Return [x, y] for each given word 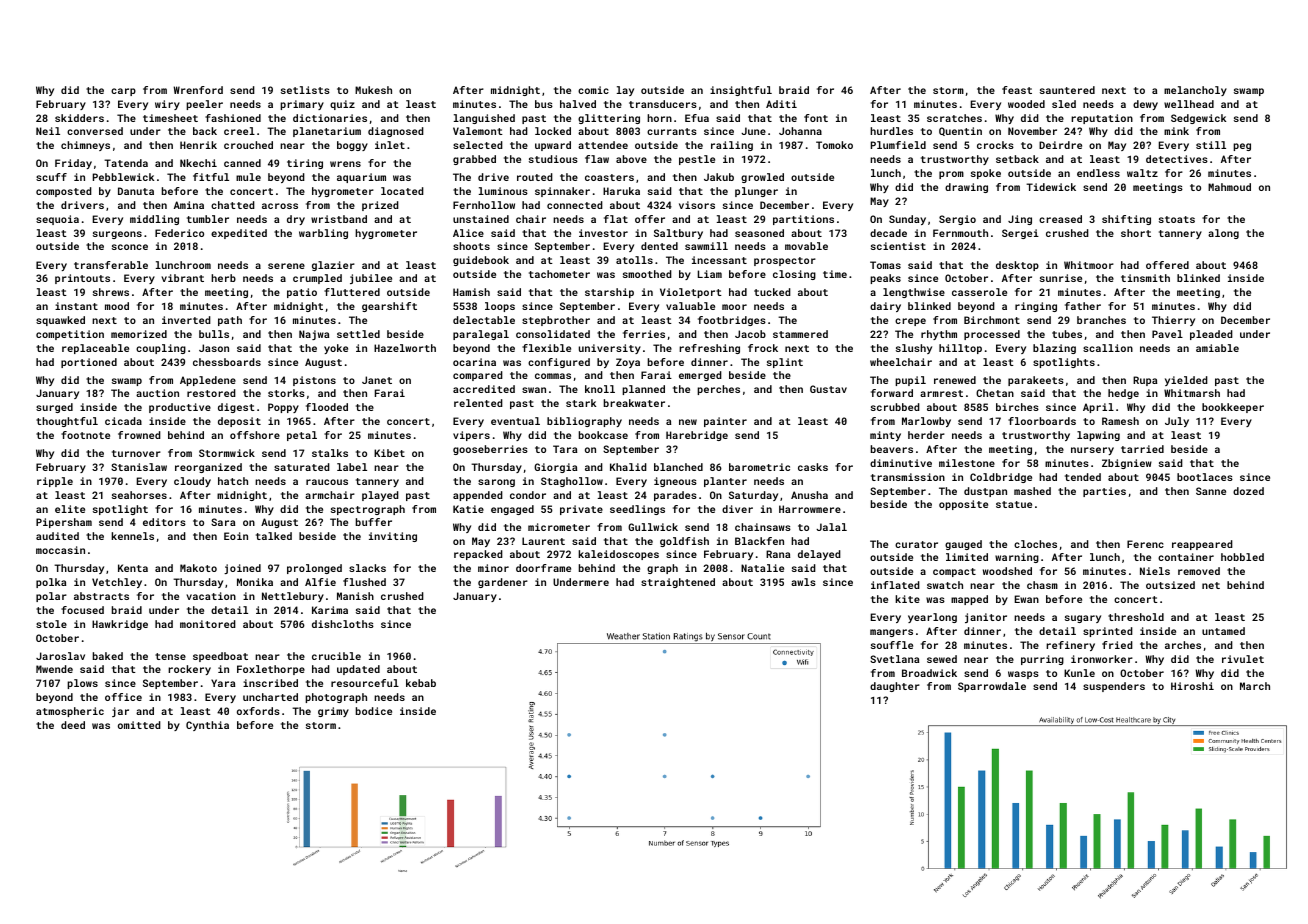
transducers [663, 104]
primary [302, 105]
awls [803, 582]
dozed [1248, 491]
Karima [330, 610]
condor [528, 495]
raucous [327, 482]
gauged [963, 545]
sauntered [1067, 90]
